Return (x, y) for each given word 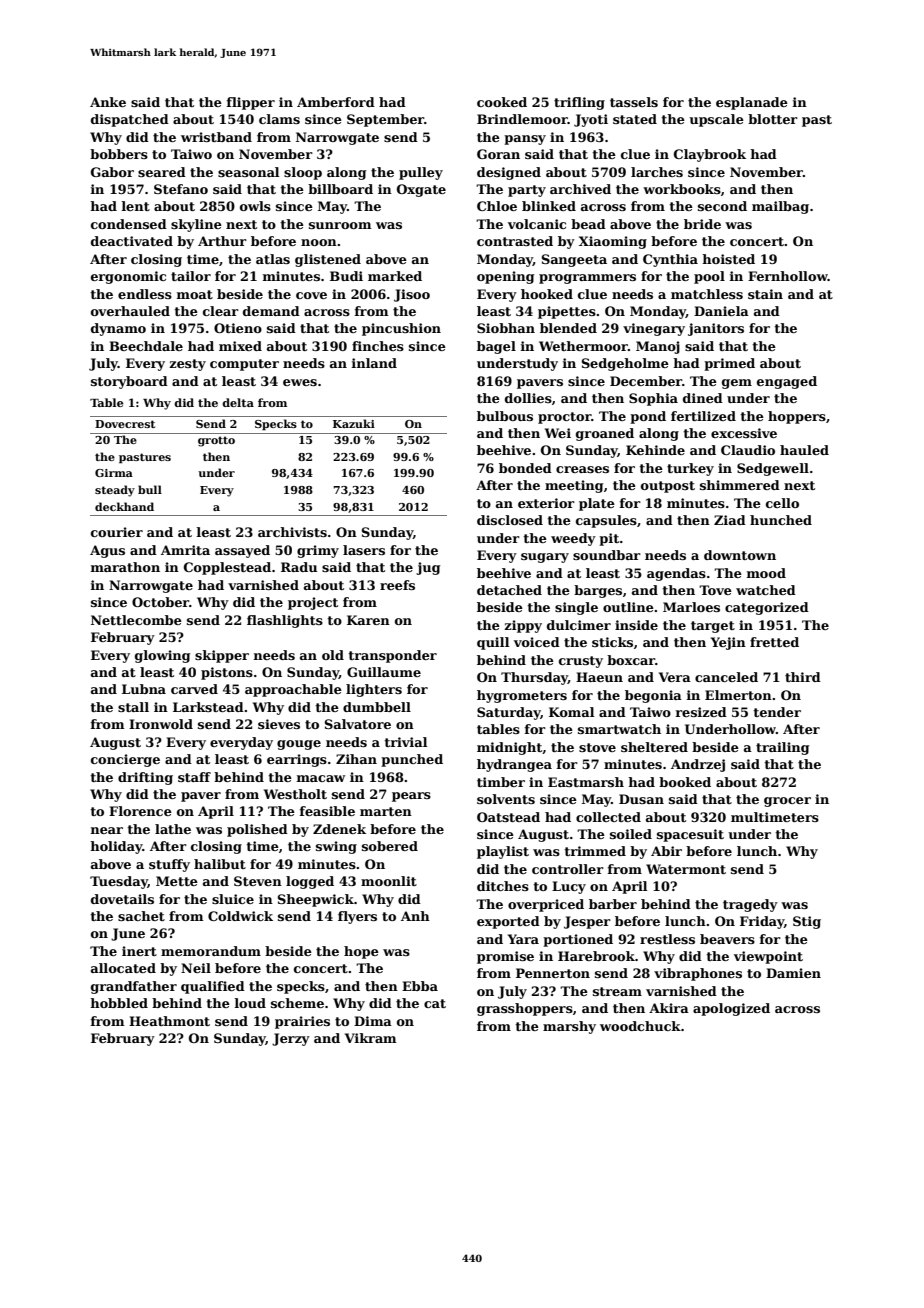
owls (255, 206)
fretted (774, 642)
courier (117, 532)
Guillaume (384, 672)
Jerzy (291, 1039)
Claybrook (710, 155)
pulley (421, 173)
